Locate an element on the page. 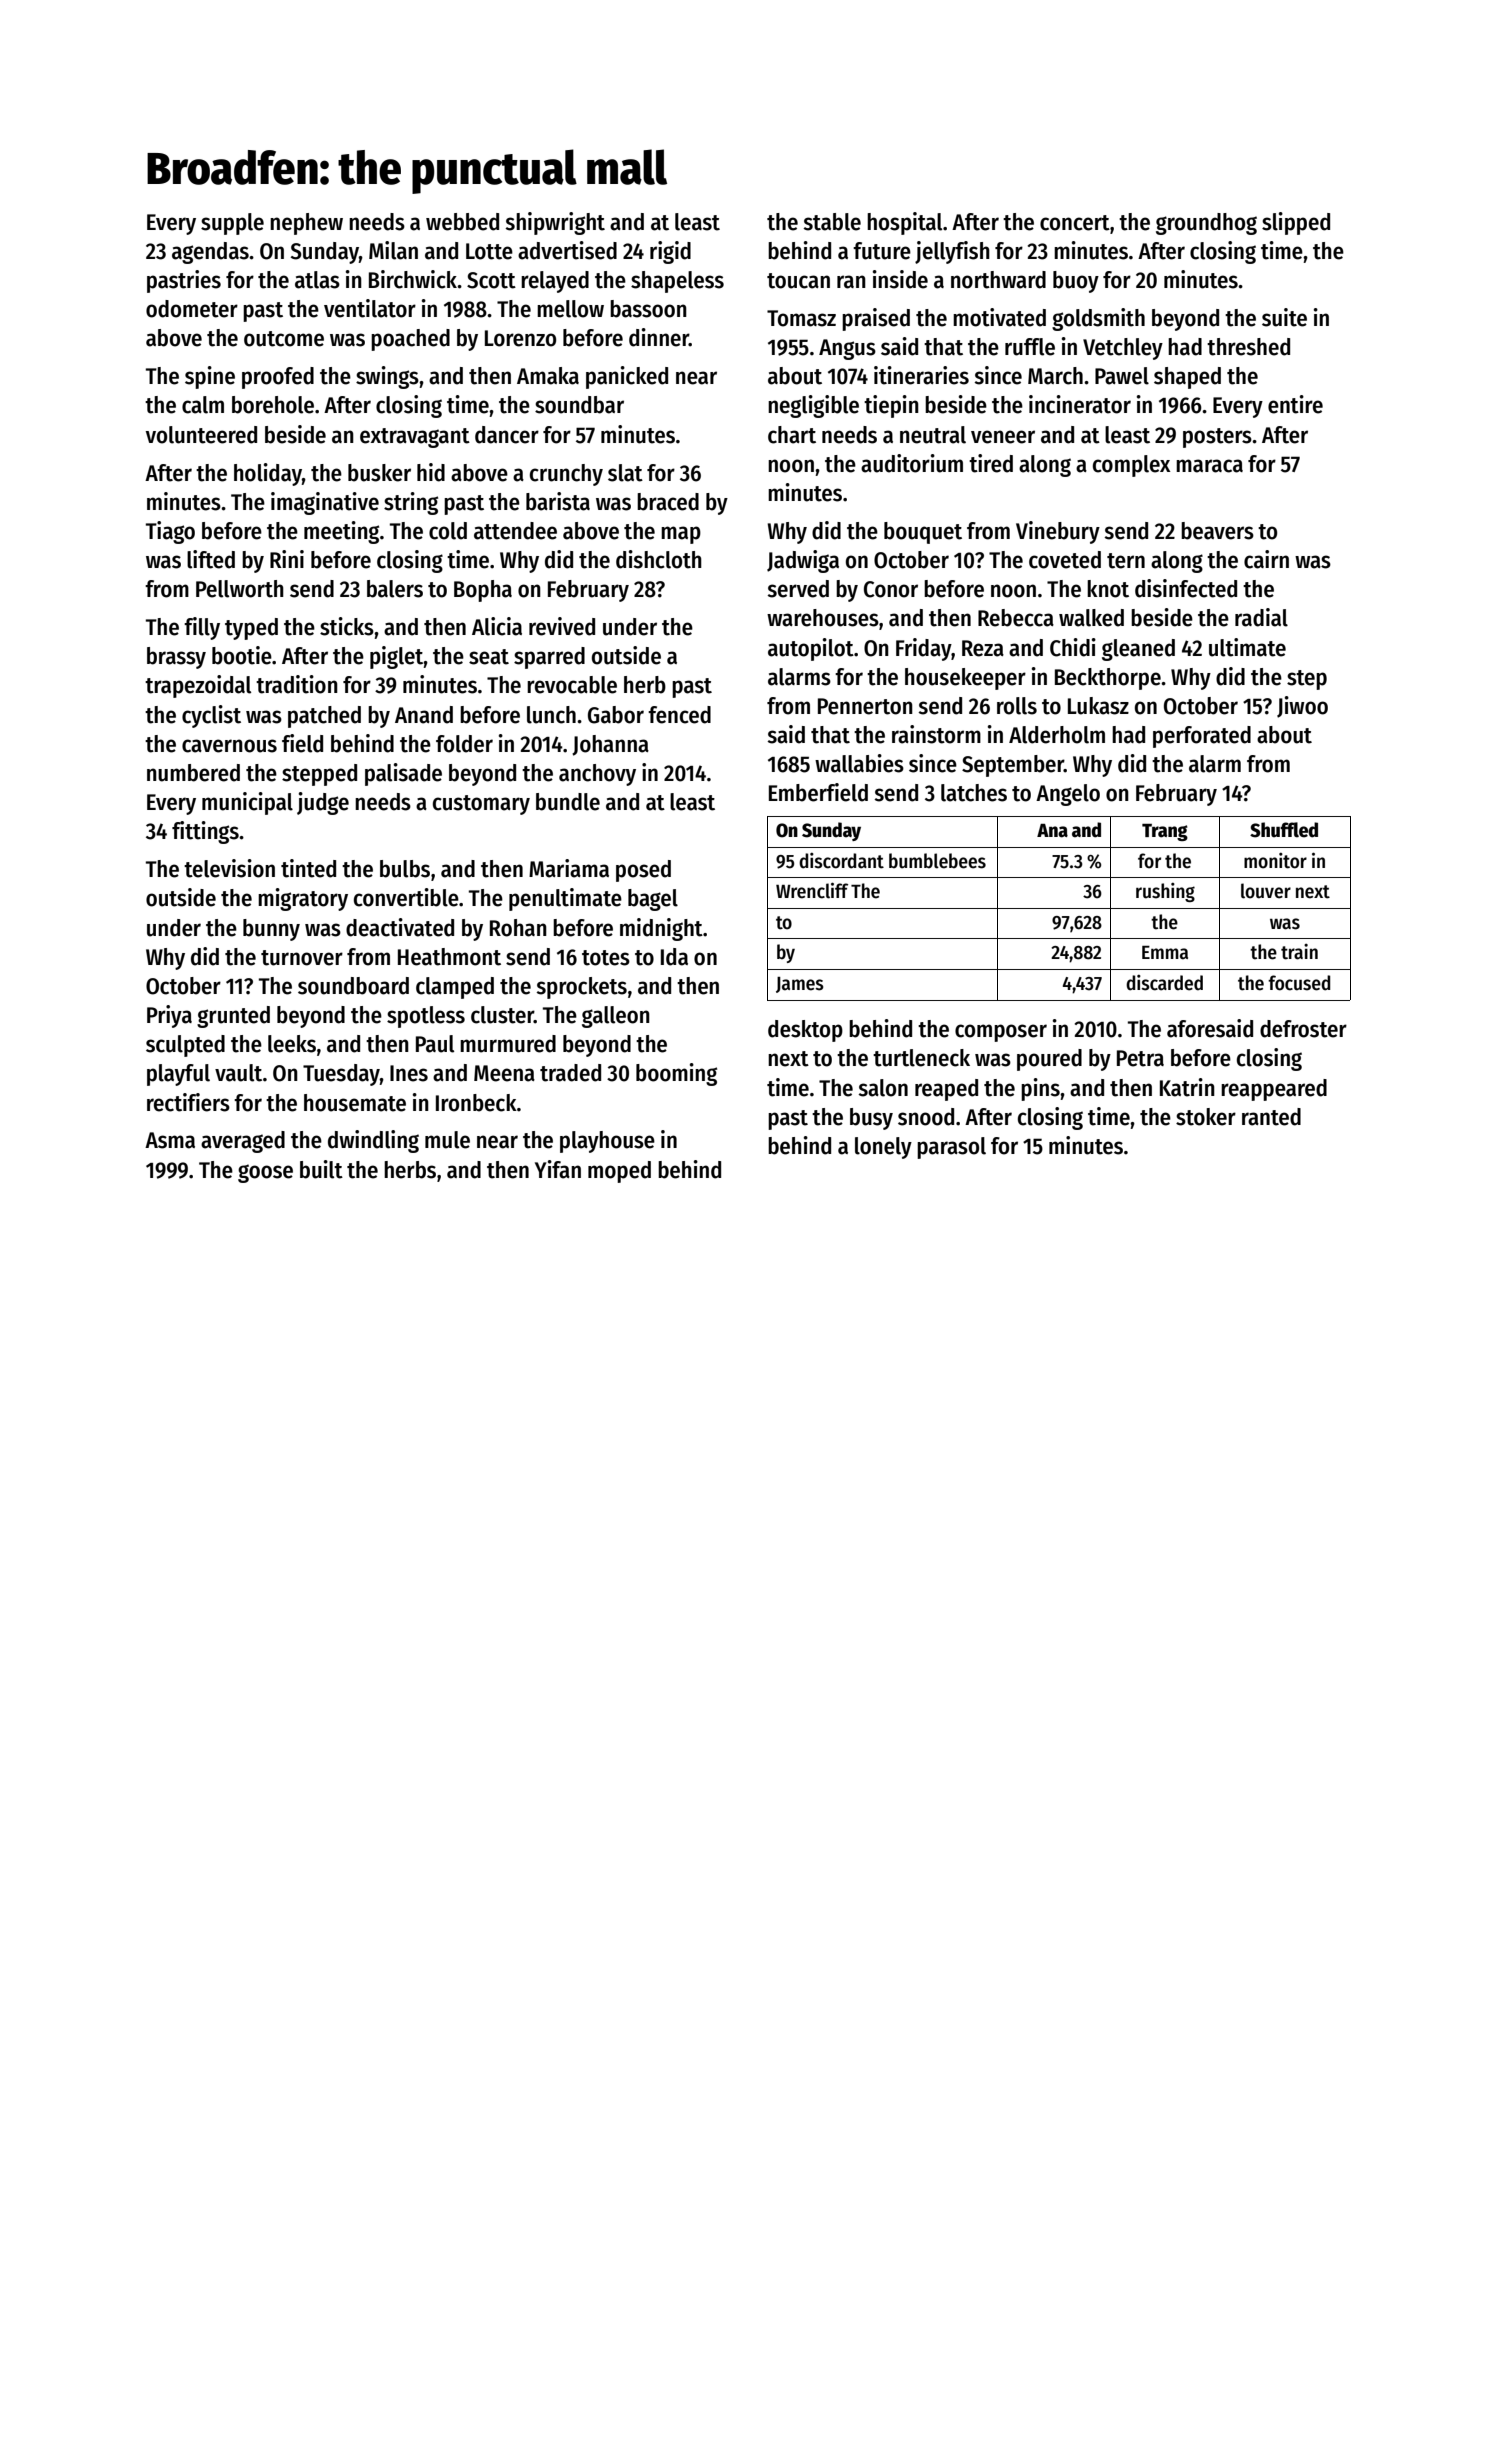 This page has width=1496, height=2464. dishcloth is located at coordinates (659, 559).
